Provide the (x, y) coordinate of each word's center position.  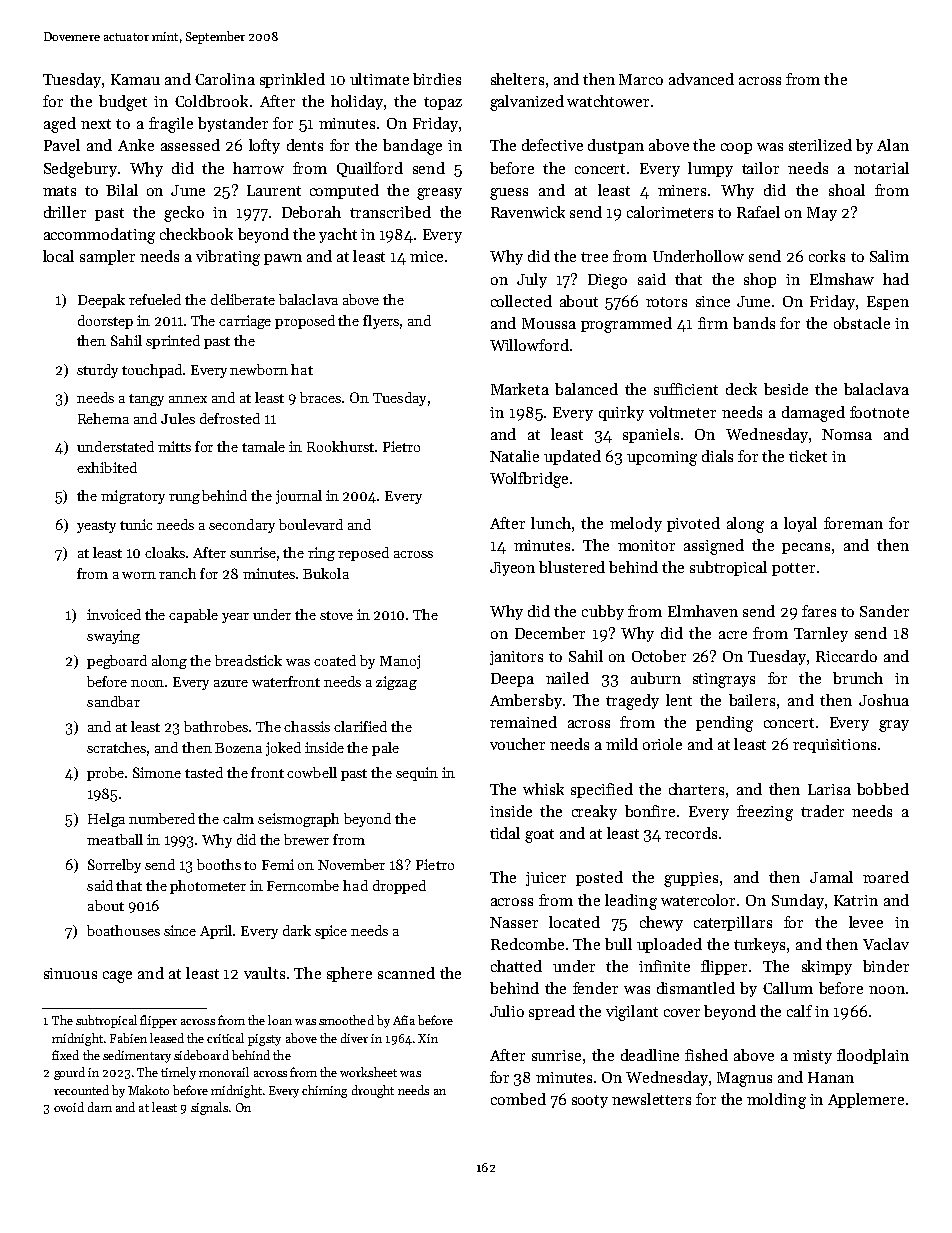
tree (594, 257)
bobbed (883, 789)
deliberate (243, 299)
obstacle (862, 323)
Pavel (62, 145)
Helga (106, 820)
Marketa (520, 389)
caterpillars (733, 923)
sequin (417, 774)
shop (760, 280)
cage (117, 977)
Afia (404, 1020)
